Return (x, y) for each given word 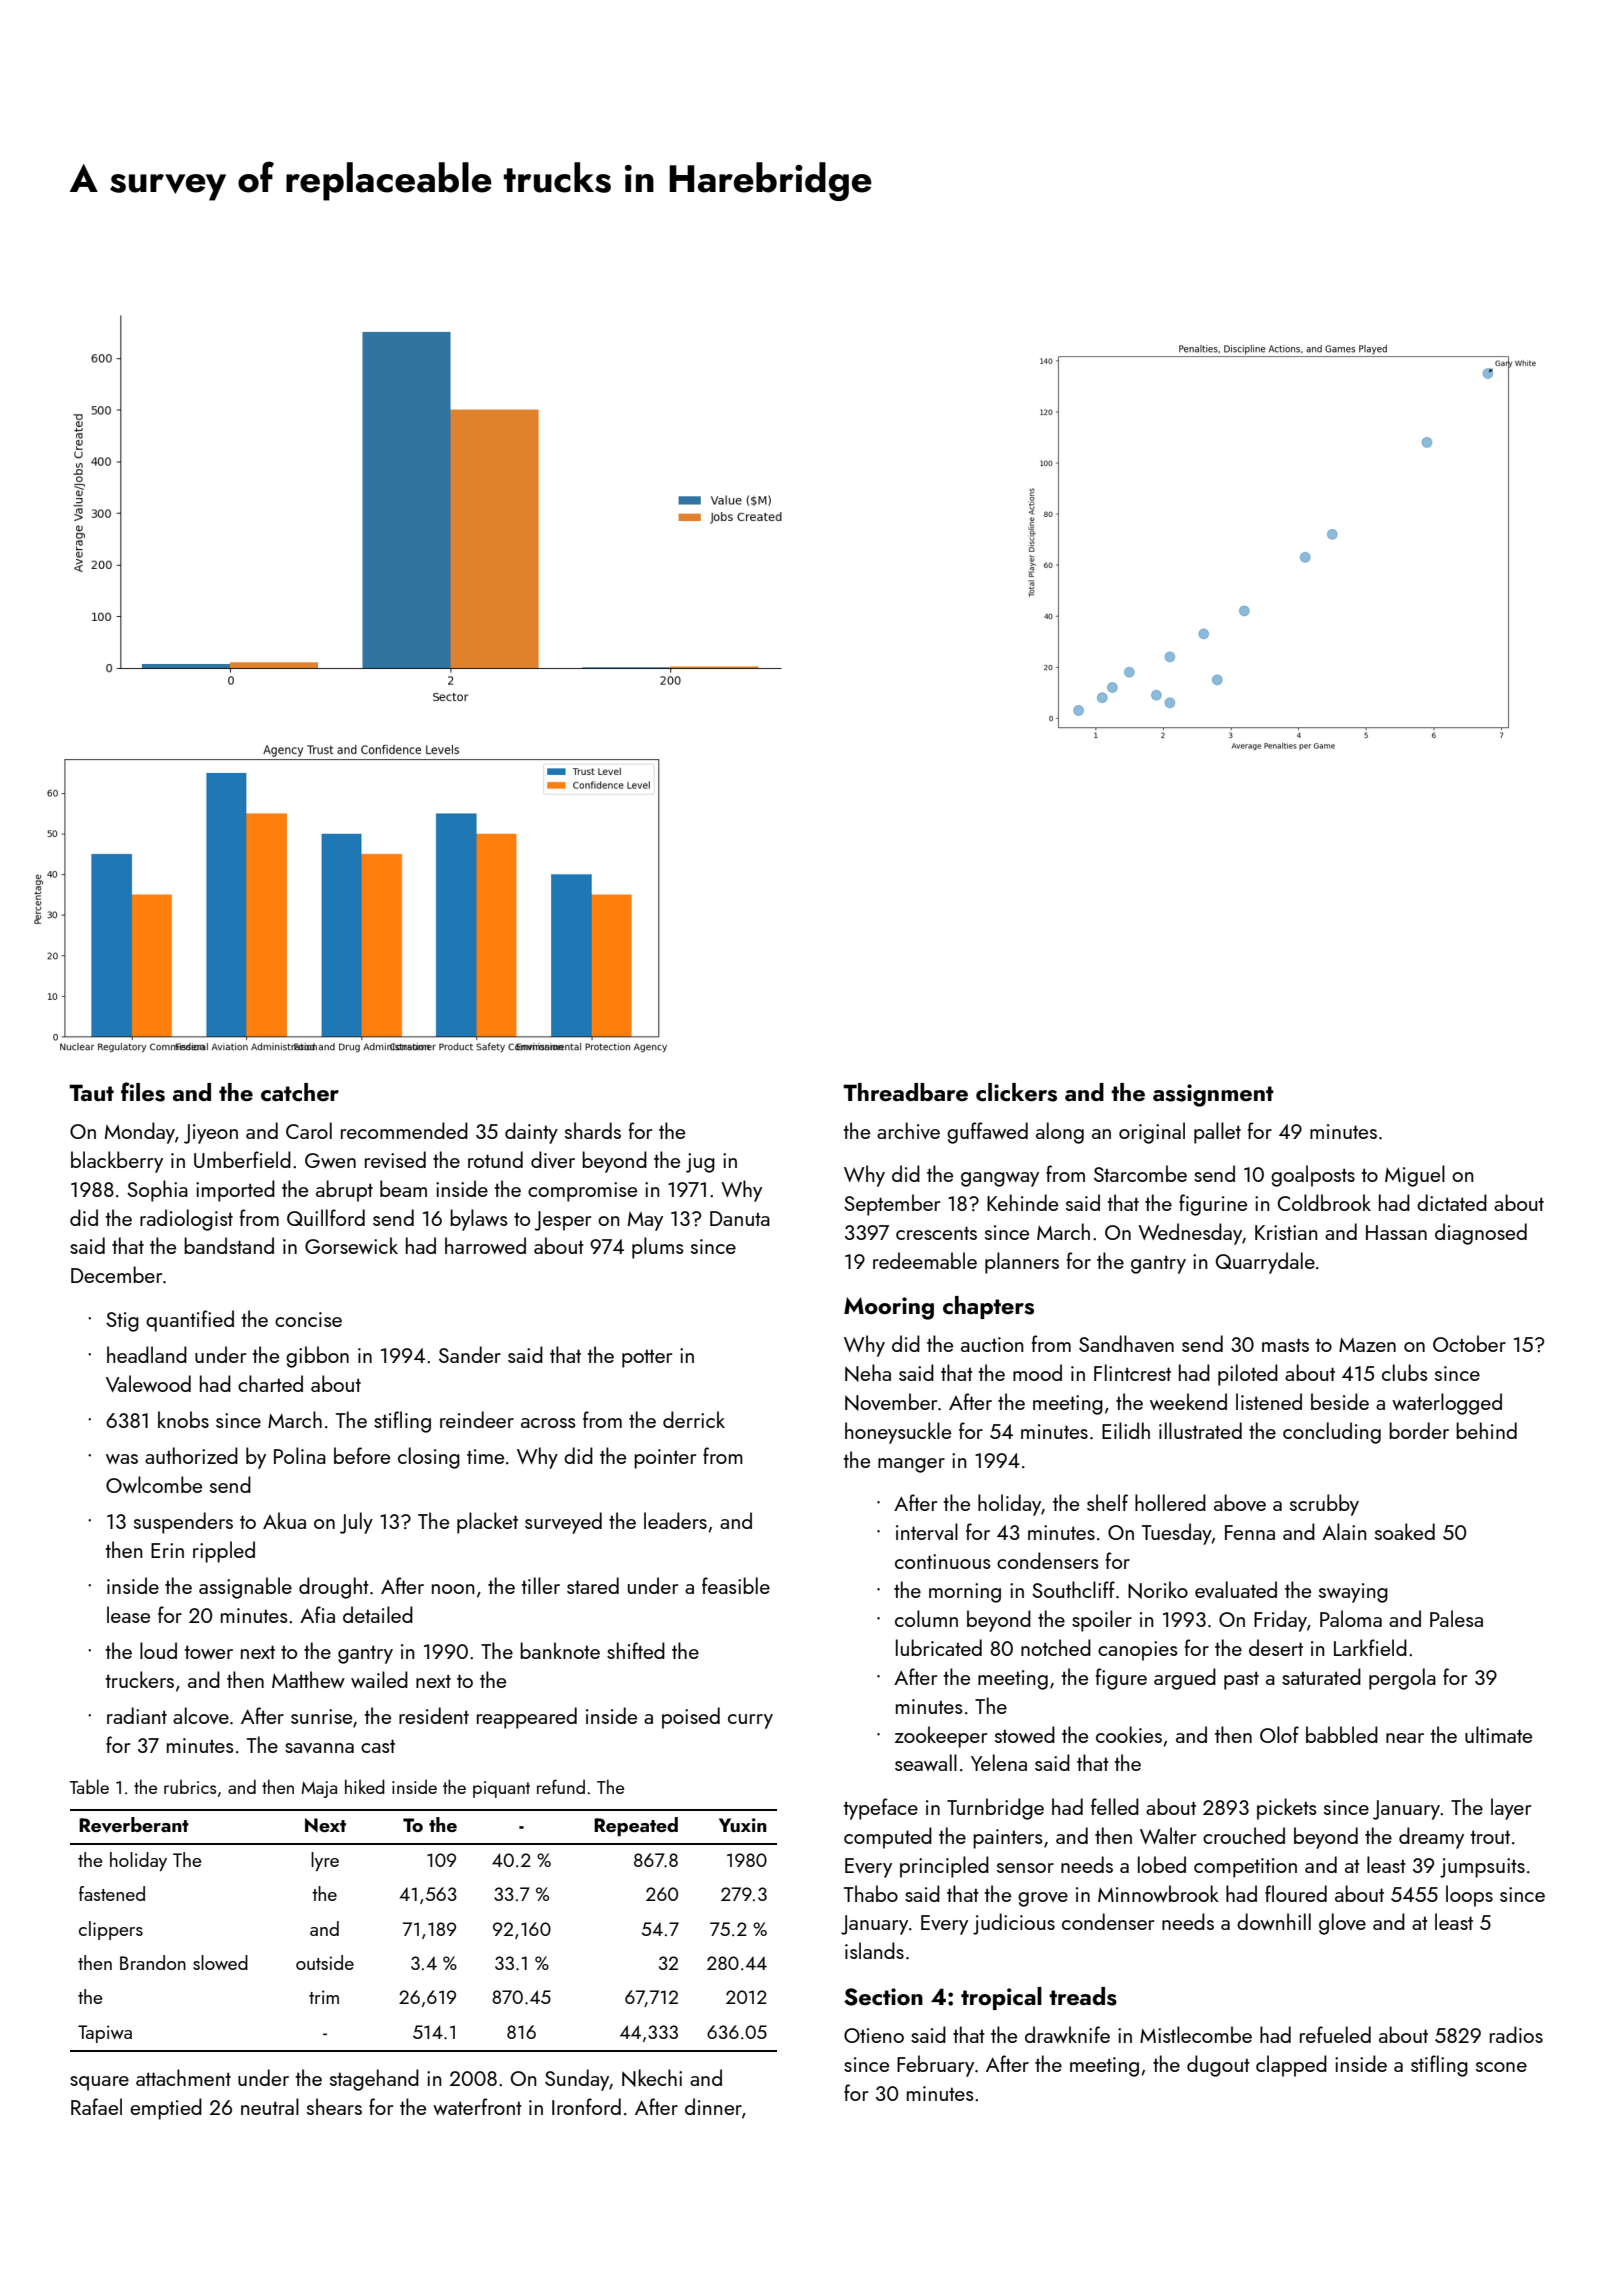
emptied (166, 2109)
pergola (1402, 1679)
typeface (880, 1809)
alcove (201, 1715)
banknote (560, 1650)
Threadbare (905, 1092)
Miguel (1415, 1176)
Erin (167, 1550)
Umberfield (242, 1159)
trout (1490, 1837)
